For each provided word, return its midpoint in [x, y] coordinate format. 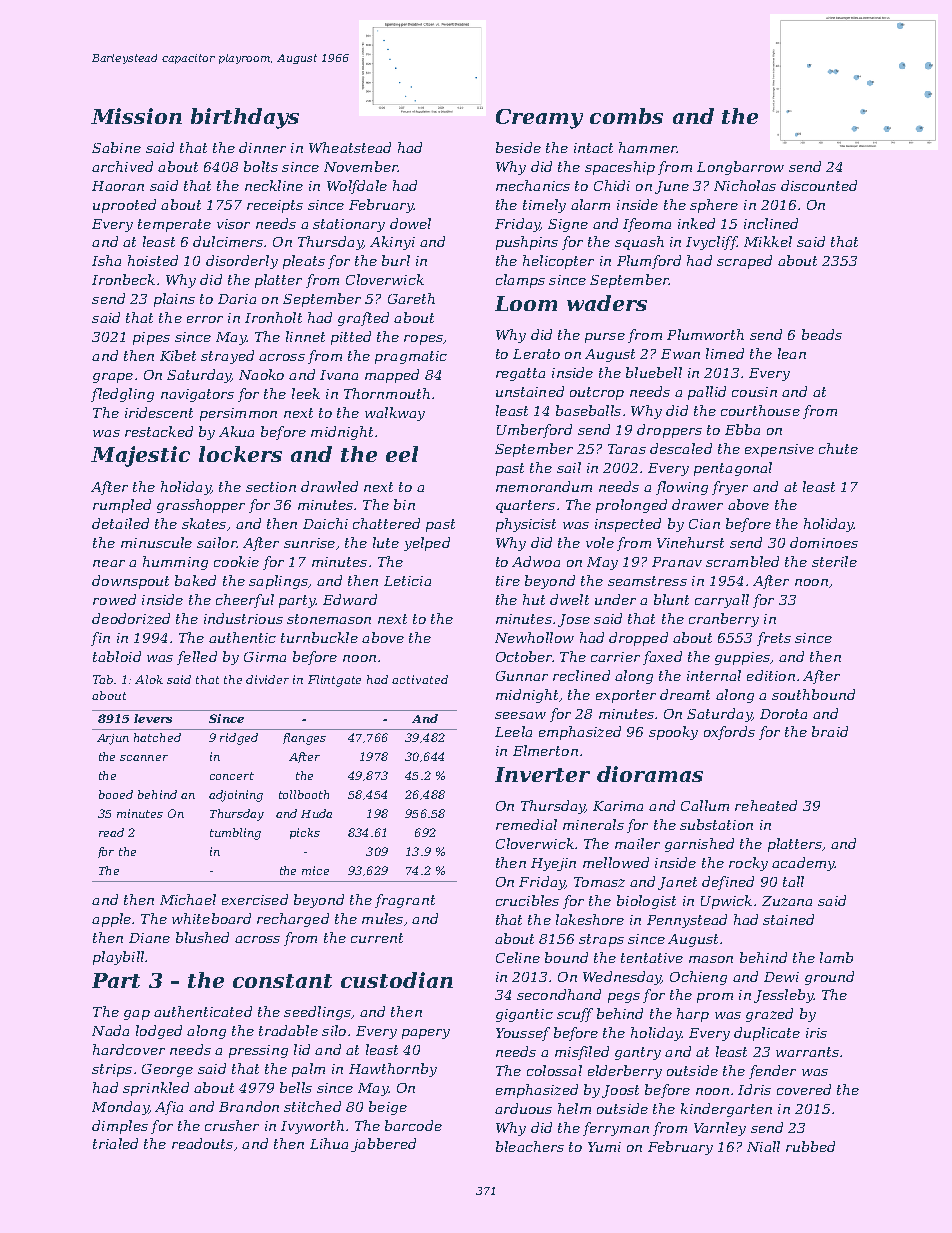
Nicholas [745, 185]
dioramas [650, 774]
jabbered [383, 1145]
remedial [526, 824]
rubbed [810, 1146]
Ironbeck [123, 279]
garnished [699, 845]
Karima [618, 806]
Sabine [116, 147]
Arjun [113, 739]
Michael [188, 899]
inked [696, 223]
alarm [590, 204]
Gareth [411, 298]
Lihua [329, 1143]
